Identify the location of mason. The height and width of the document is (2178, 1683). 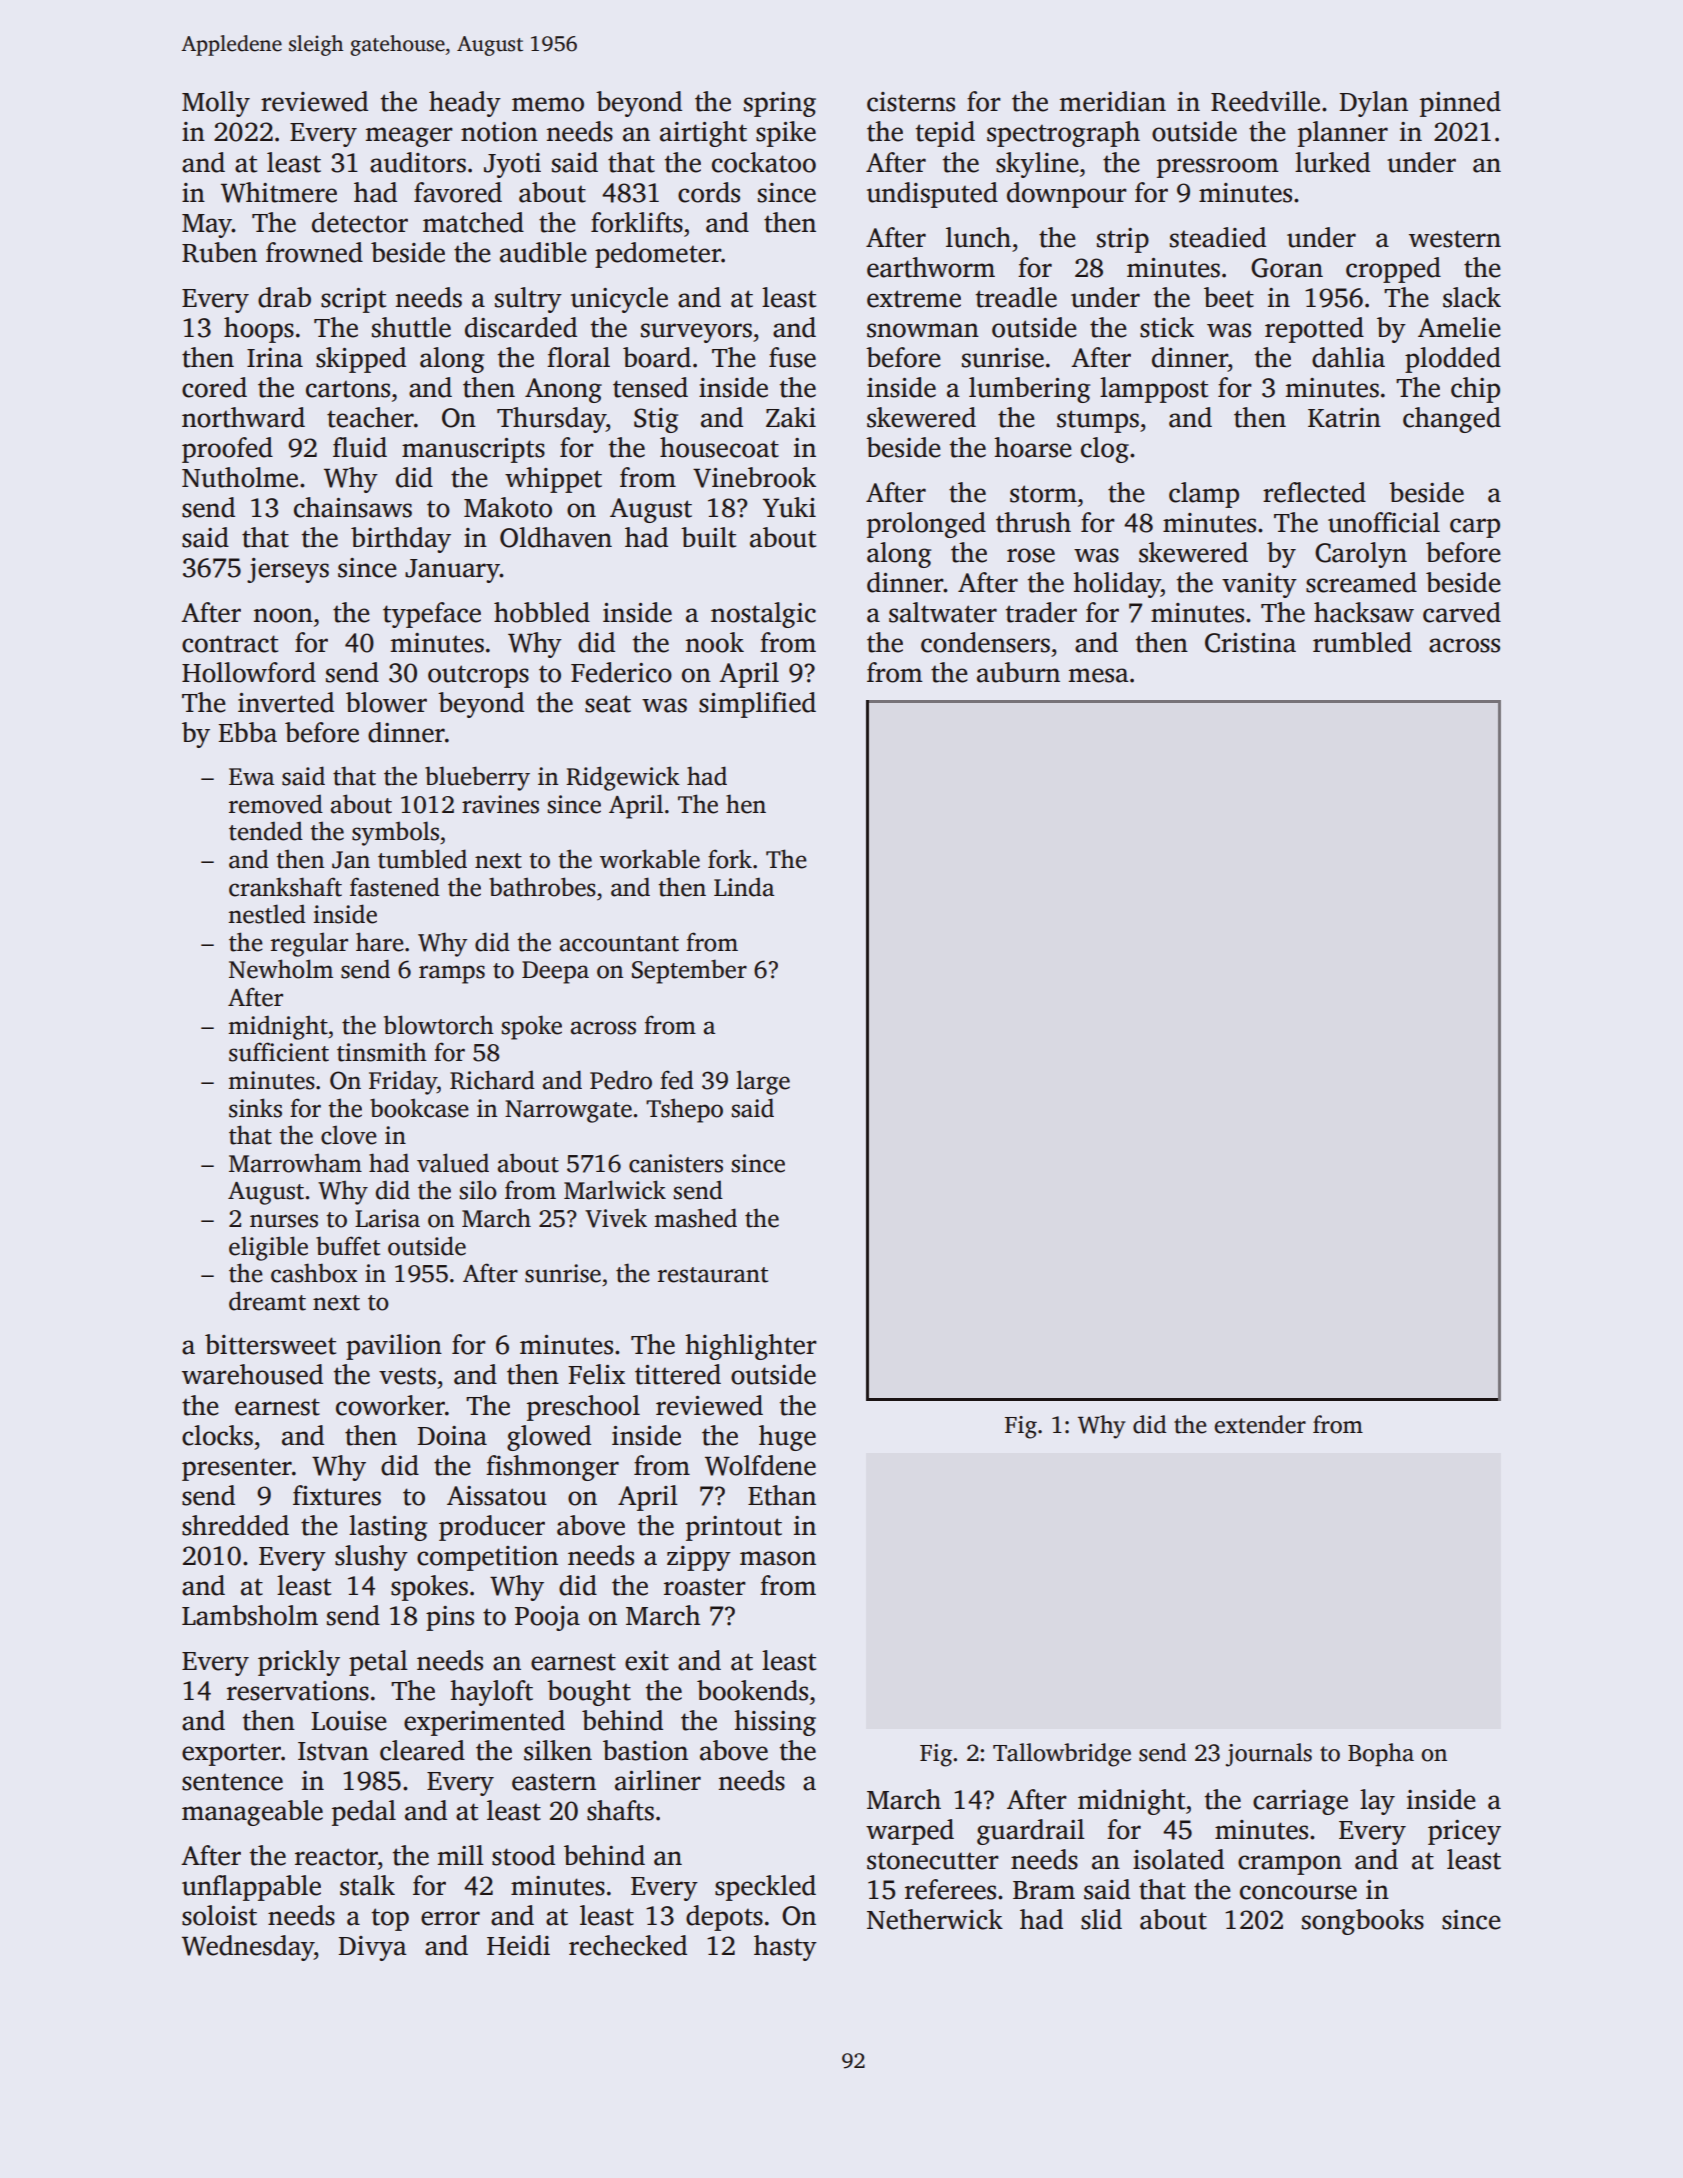
(778, 1558).
